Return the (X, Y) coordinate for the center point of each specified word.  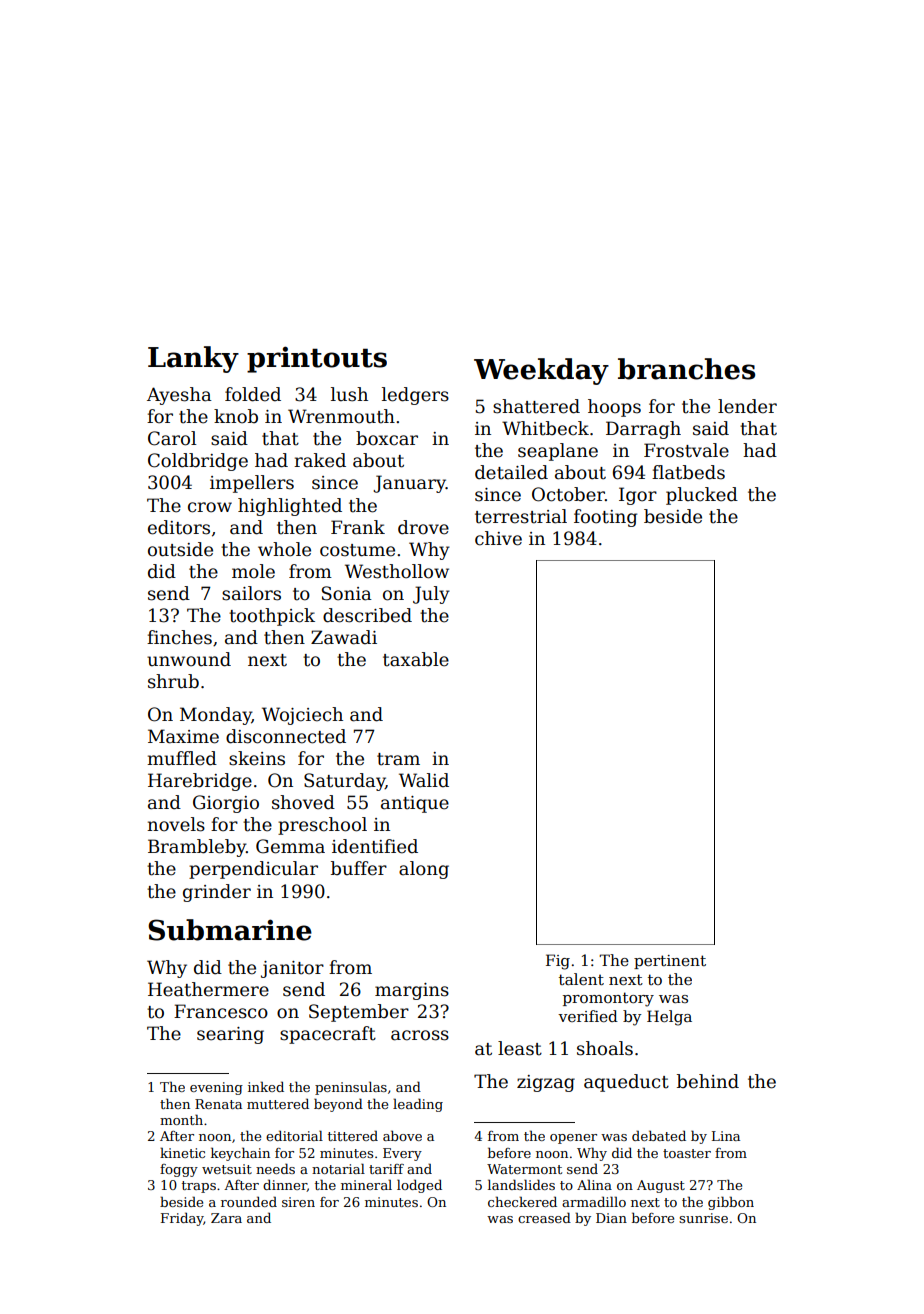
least (520, 1048)
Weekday (541, 371)
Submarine (230, 930)
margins (412, 991)
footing (605, 518)
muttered (278, 1103)
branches (686, 369)
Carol (172, 438)
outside (180, 549)
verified (588, 1016)
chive (498, 538)
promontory (608, 999)
